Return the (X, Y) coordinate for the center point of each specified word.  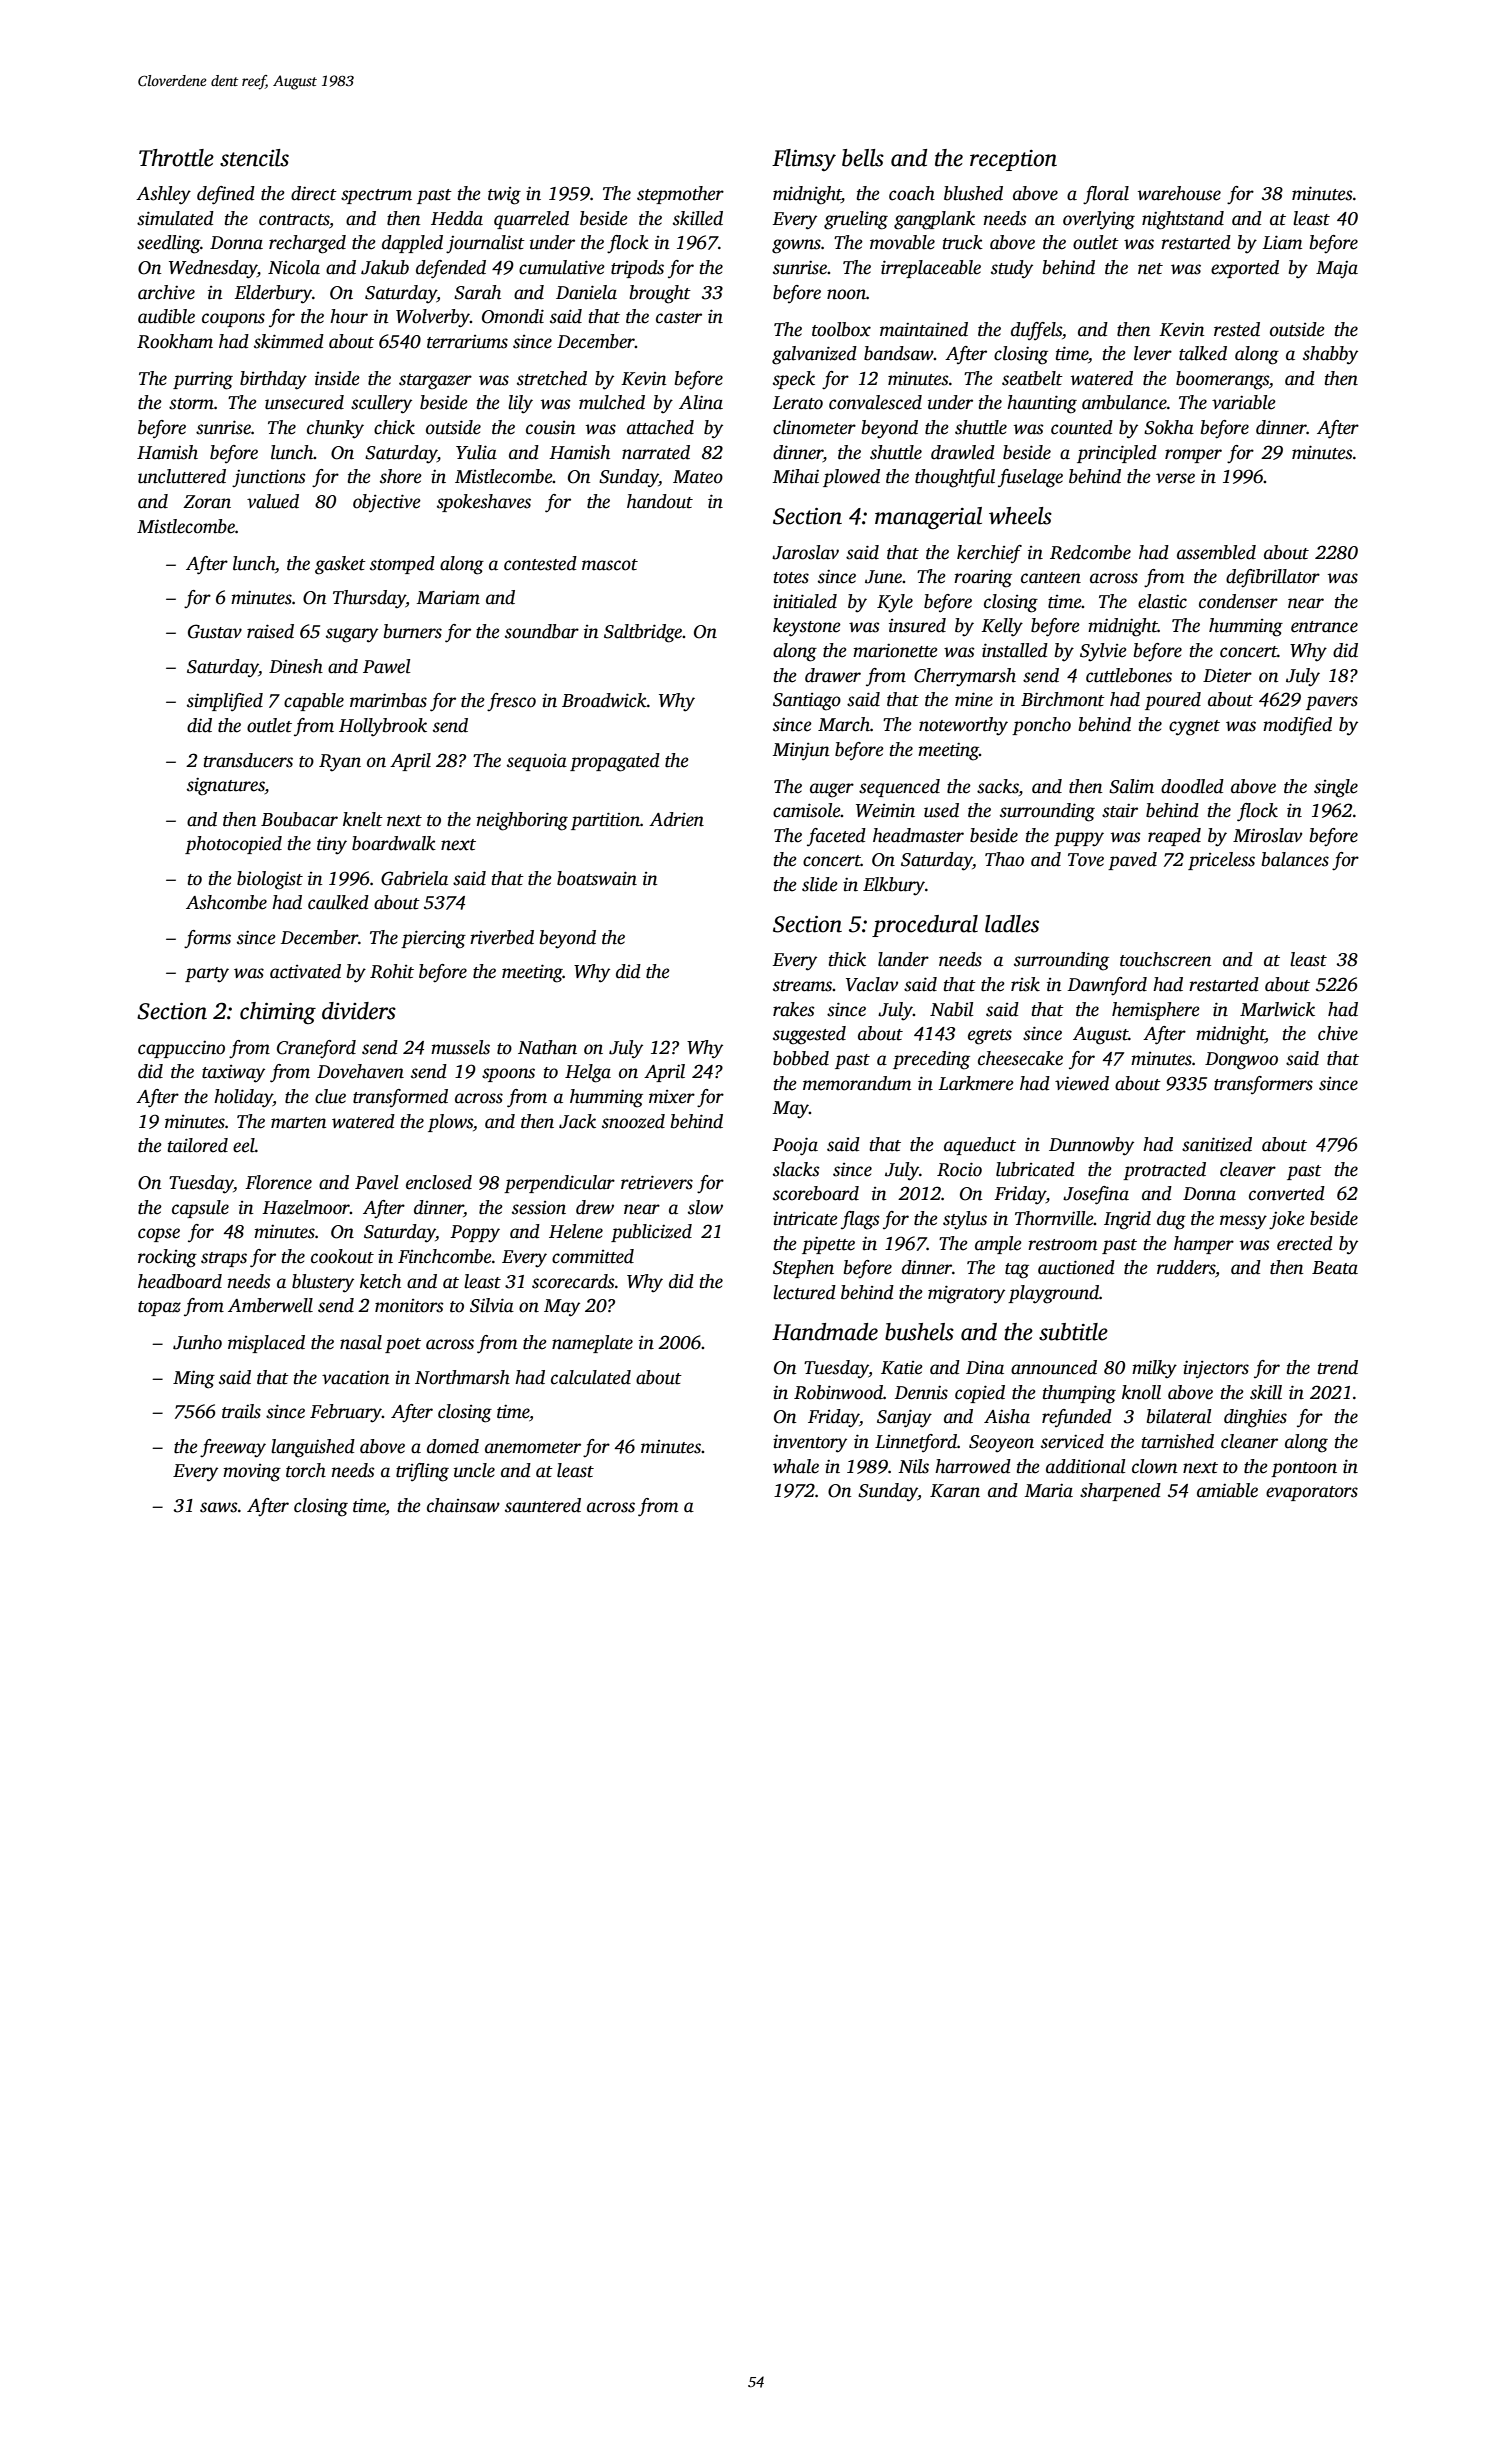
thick (847, 959)
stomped (402, 565)
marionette (895, 651)
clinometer (814, 427)
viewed (1082, 1083)
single (1336, 788)
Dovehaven (360, 1071)
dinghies (1255, 1418)
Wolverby (433, 318)
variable (1244, 402)
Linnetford (916, 1443)
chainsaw (463, 1505)
